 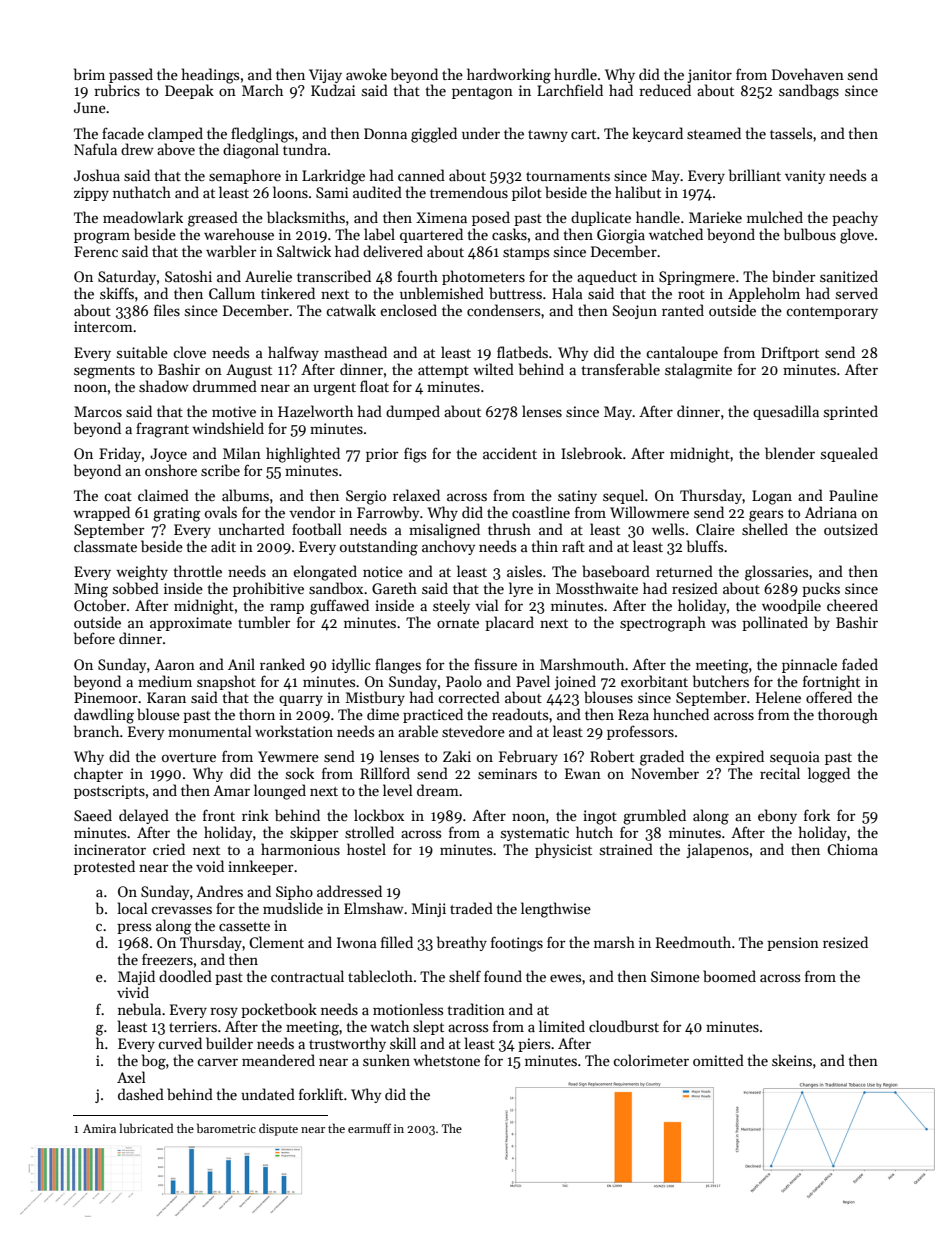 I want to click on readouts, so click(x=520, y=714).
